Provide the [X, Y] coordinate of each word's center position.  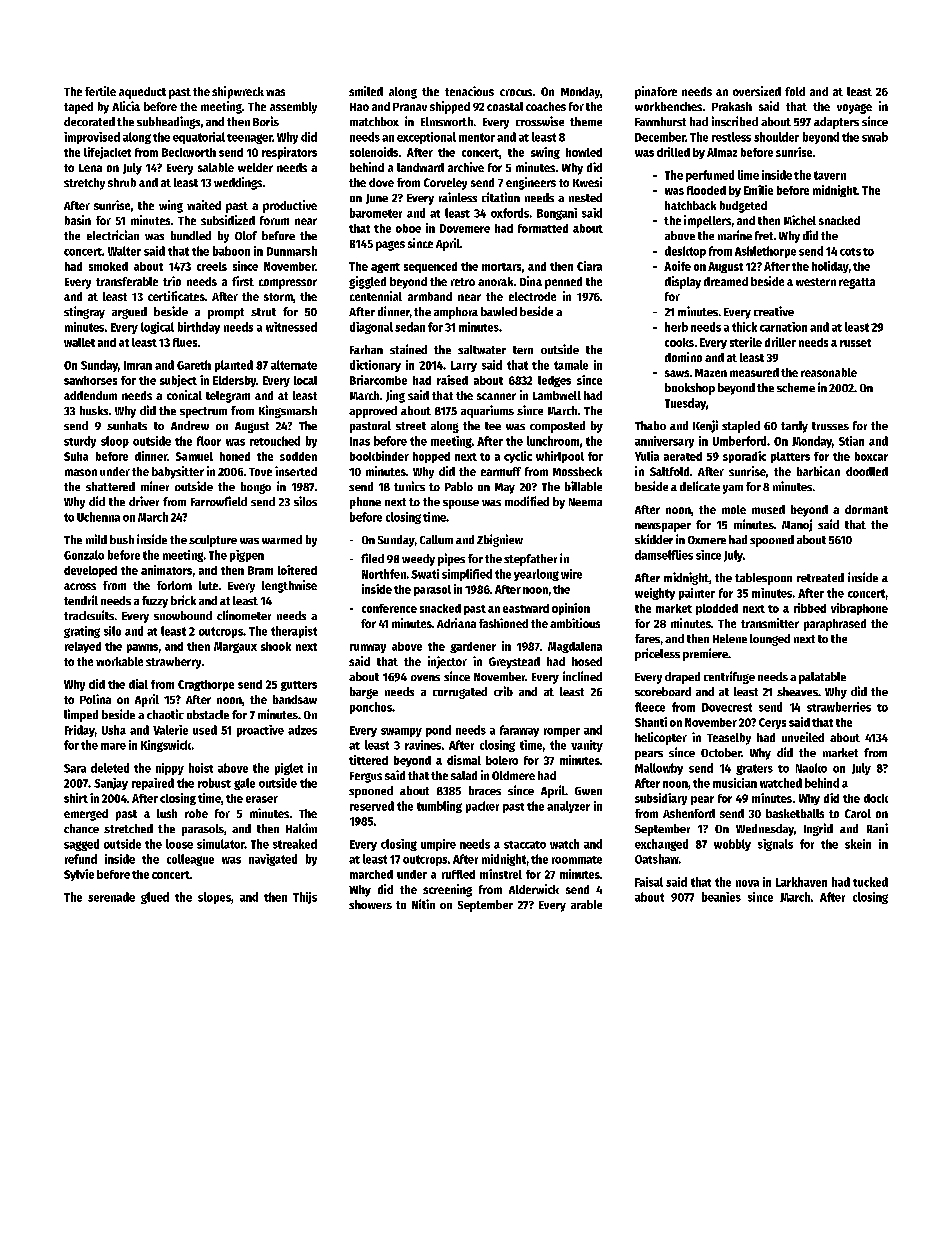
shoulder [776, 137]
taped [78, 108]
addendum [90, 395]
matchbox [374, 121]
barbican [818, 471]
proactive [260, 731]
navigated [273, 860]
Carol [858, 813]
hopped [431, 457]
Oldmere [513, 775]
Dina [531, 281]
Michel [800, 220]
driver [144, 501]
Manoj [797, 525]
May [505, 488]
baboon [231, 251]
